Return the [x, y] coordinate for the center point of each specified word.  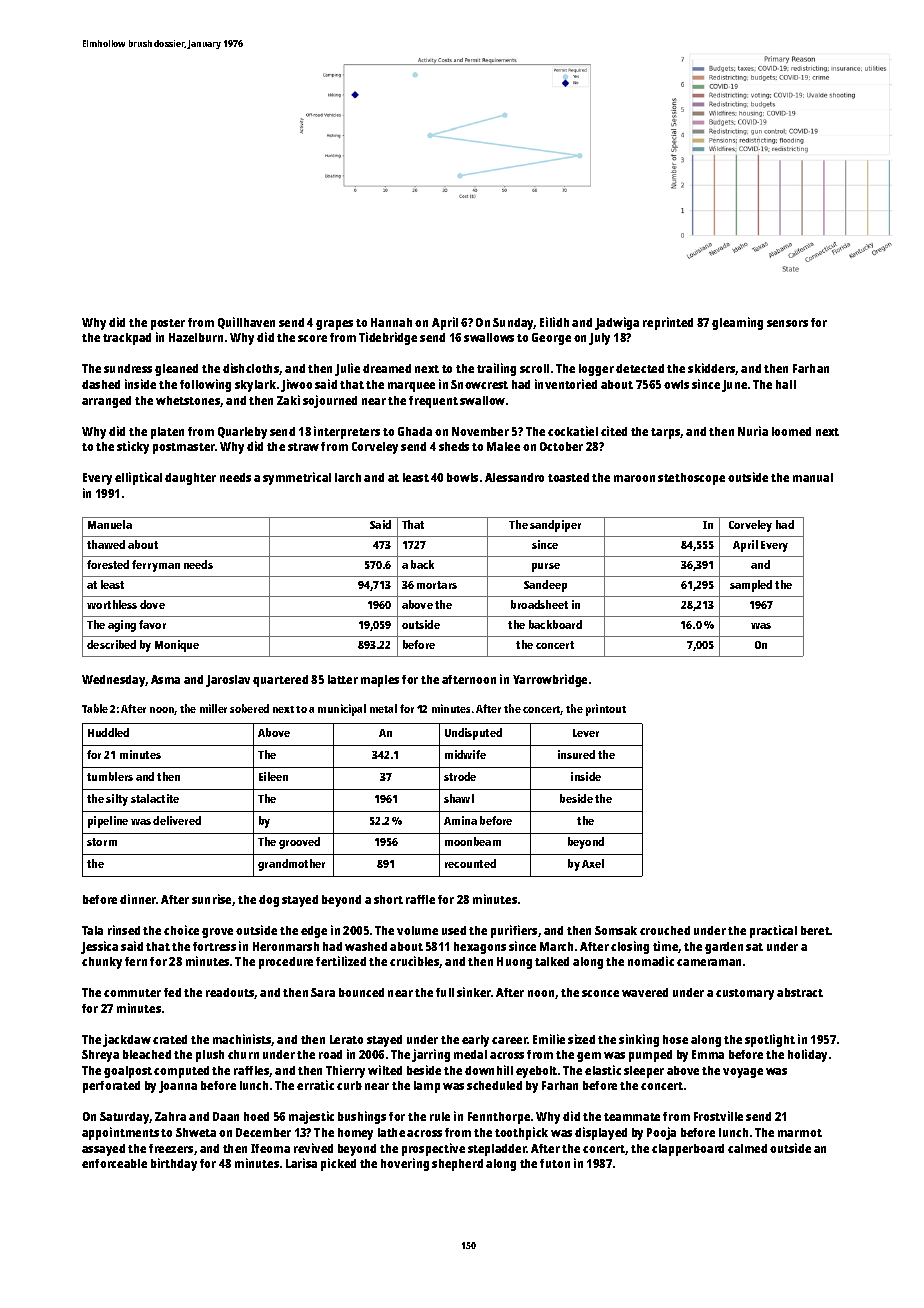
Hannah [391, 322]
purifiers [514, 931]
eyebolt [536, 1072]
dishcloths [251, 368]
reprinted [668, 323]
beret [815, 930]
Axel [593, 863]
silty [117, 800]
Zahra [170, 1116]
